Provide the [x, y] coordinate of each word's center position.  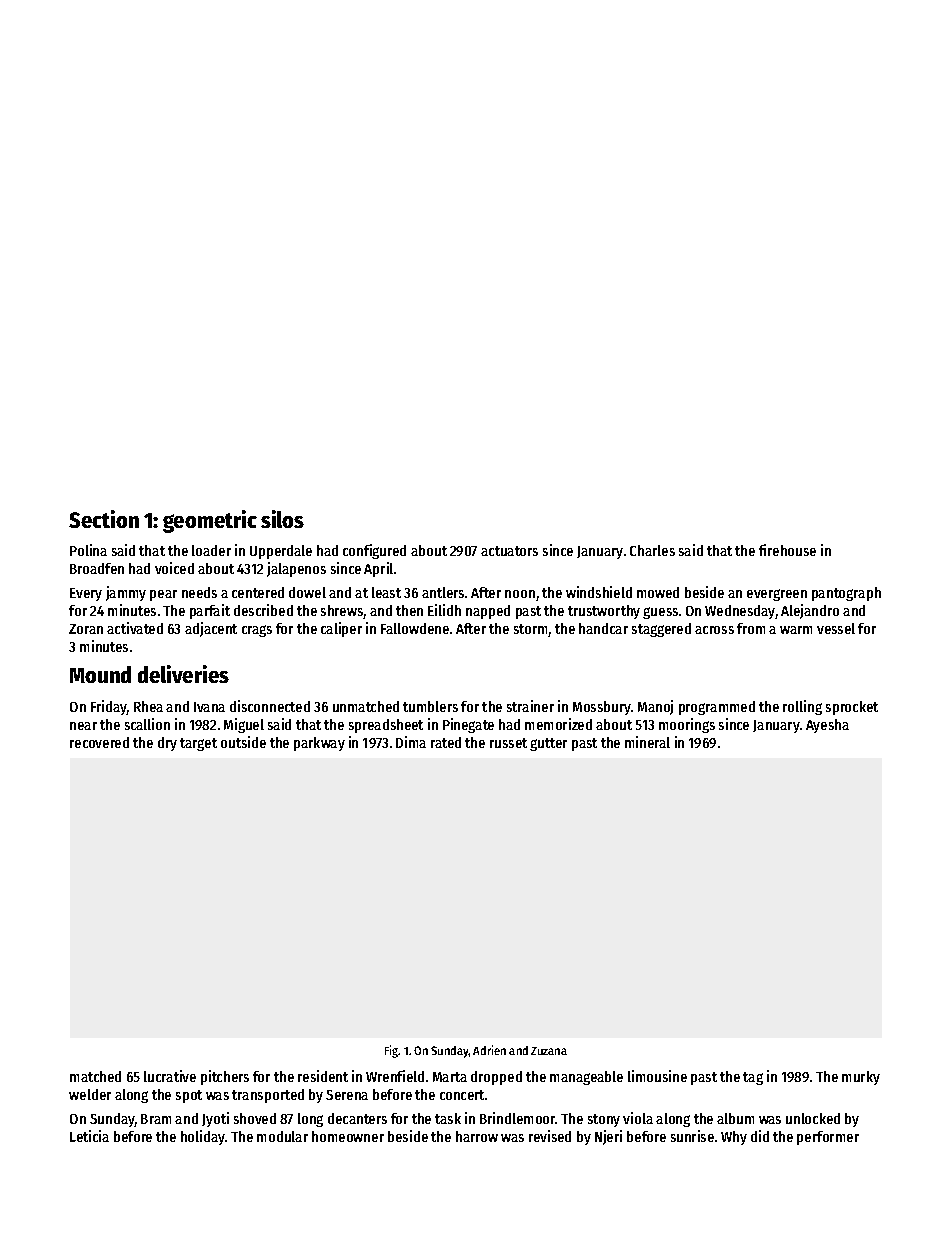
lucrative [170, 1076]
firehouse [787, 550]
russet [508, 743]
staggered [661, 630]
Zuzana [549, 1051]
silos [282, 519]
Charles [652, 550]
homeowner [348, 1136]
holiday [203, 1137]
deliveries [183, 674]
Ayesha [827, 726]
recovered [99, 742]
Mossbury [602, 708]
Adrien [489, 1050]
